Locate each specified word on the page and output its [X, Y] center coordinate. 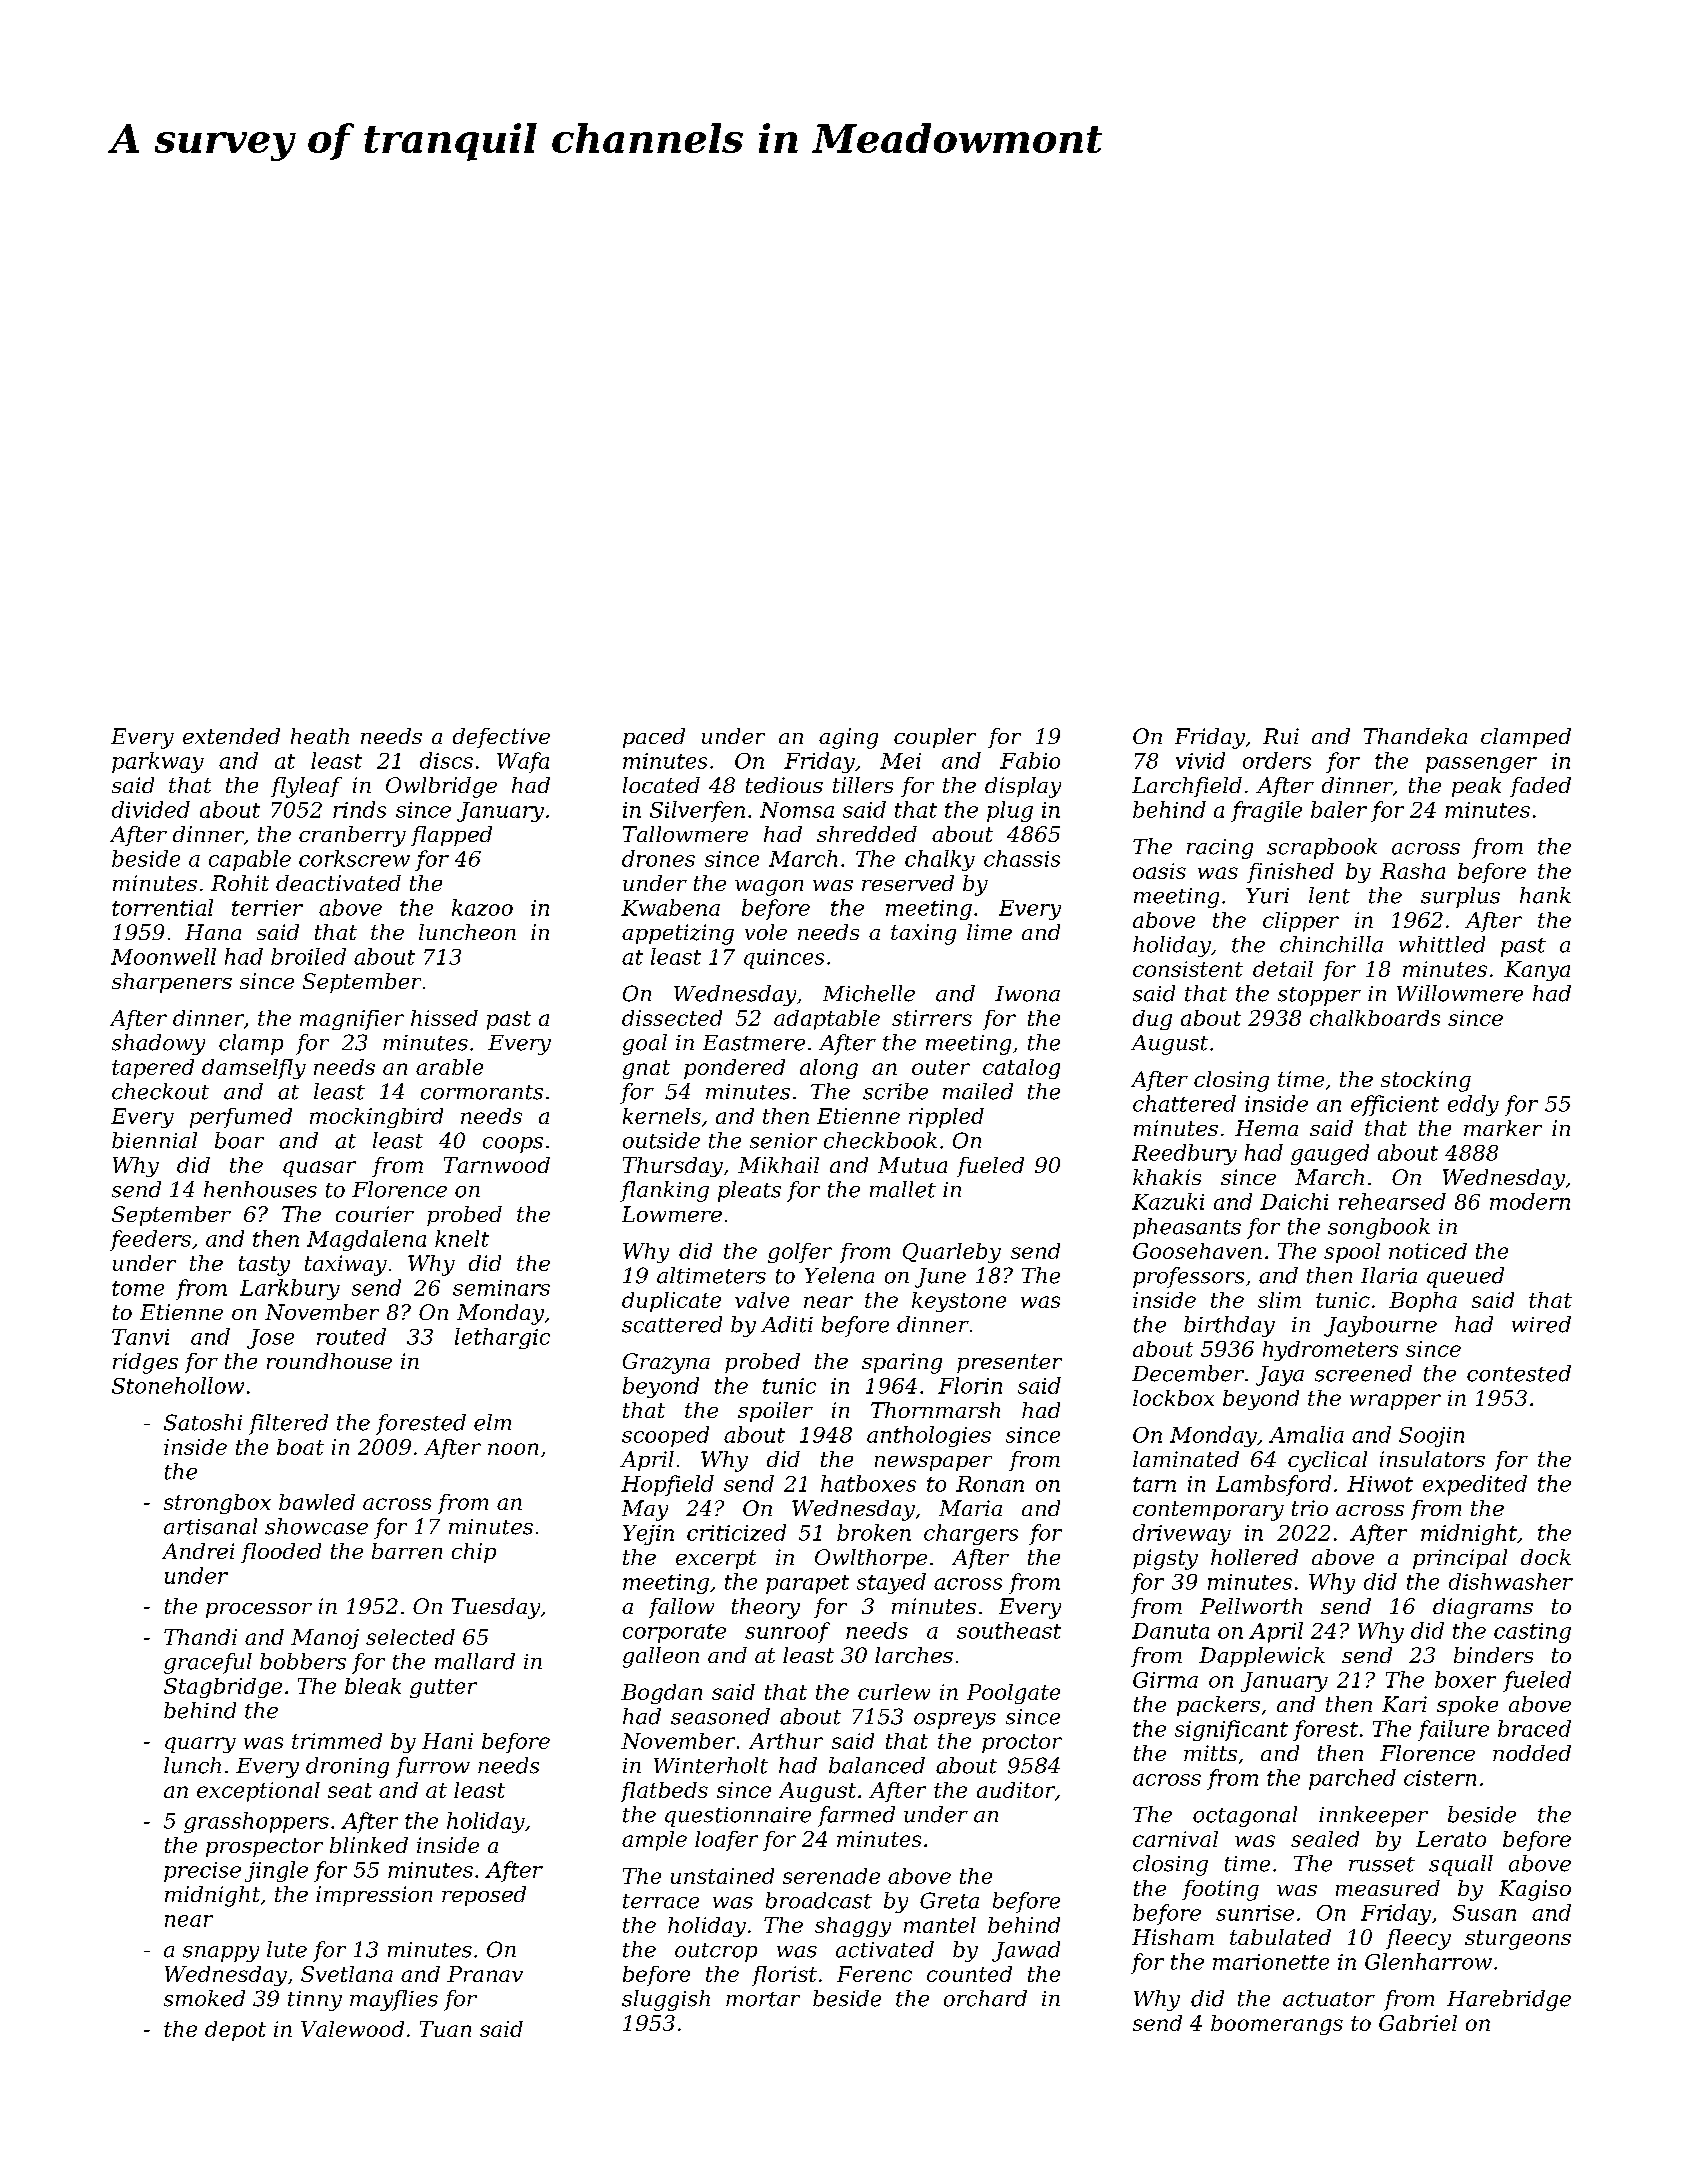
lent [1329, 895]
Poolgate [1013, 1694]
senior [783, 1141]
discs [446, 760]
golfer [800, 1253]
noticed [1428, 1251]
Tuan [445, 2029]
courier [375, 1214]
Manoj [325, 1639]
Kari [1404, 1704]
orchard [985, 1998]
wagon [769, 888]
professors [1188, 1277]
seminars [501, 1288]
